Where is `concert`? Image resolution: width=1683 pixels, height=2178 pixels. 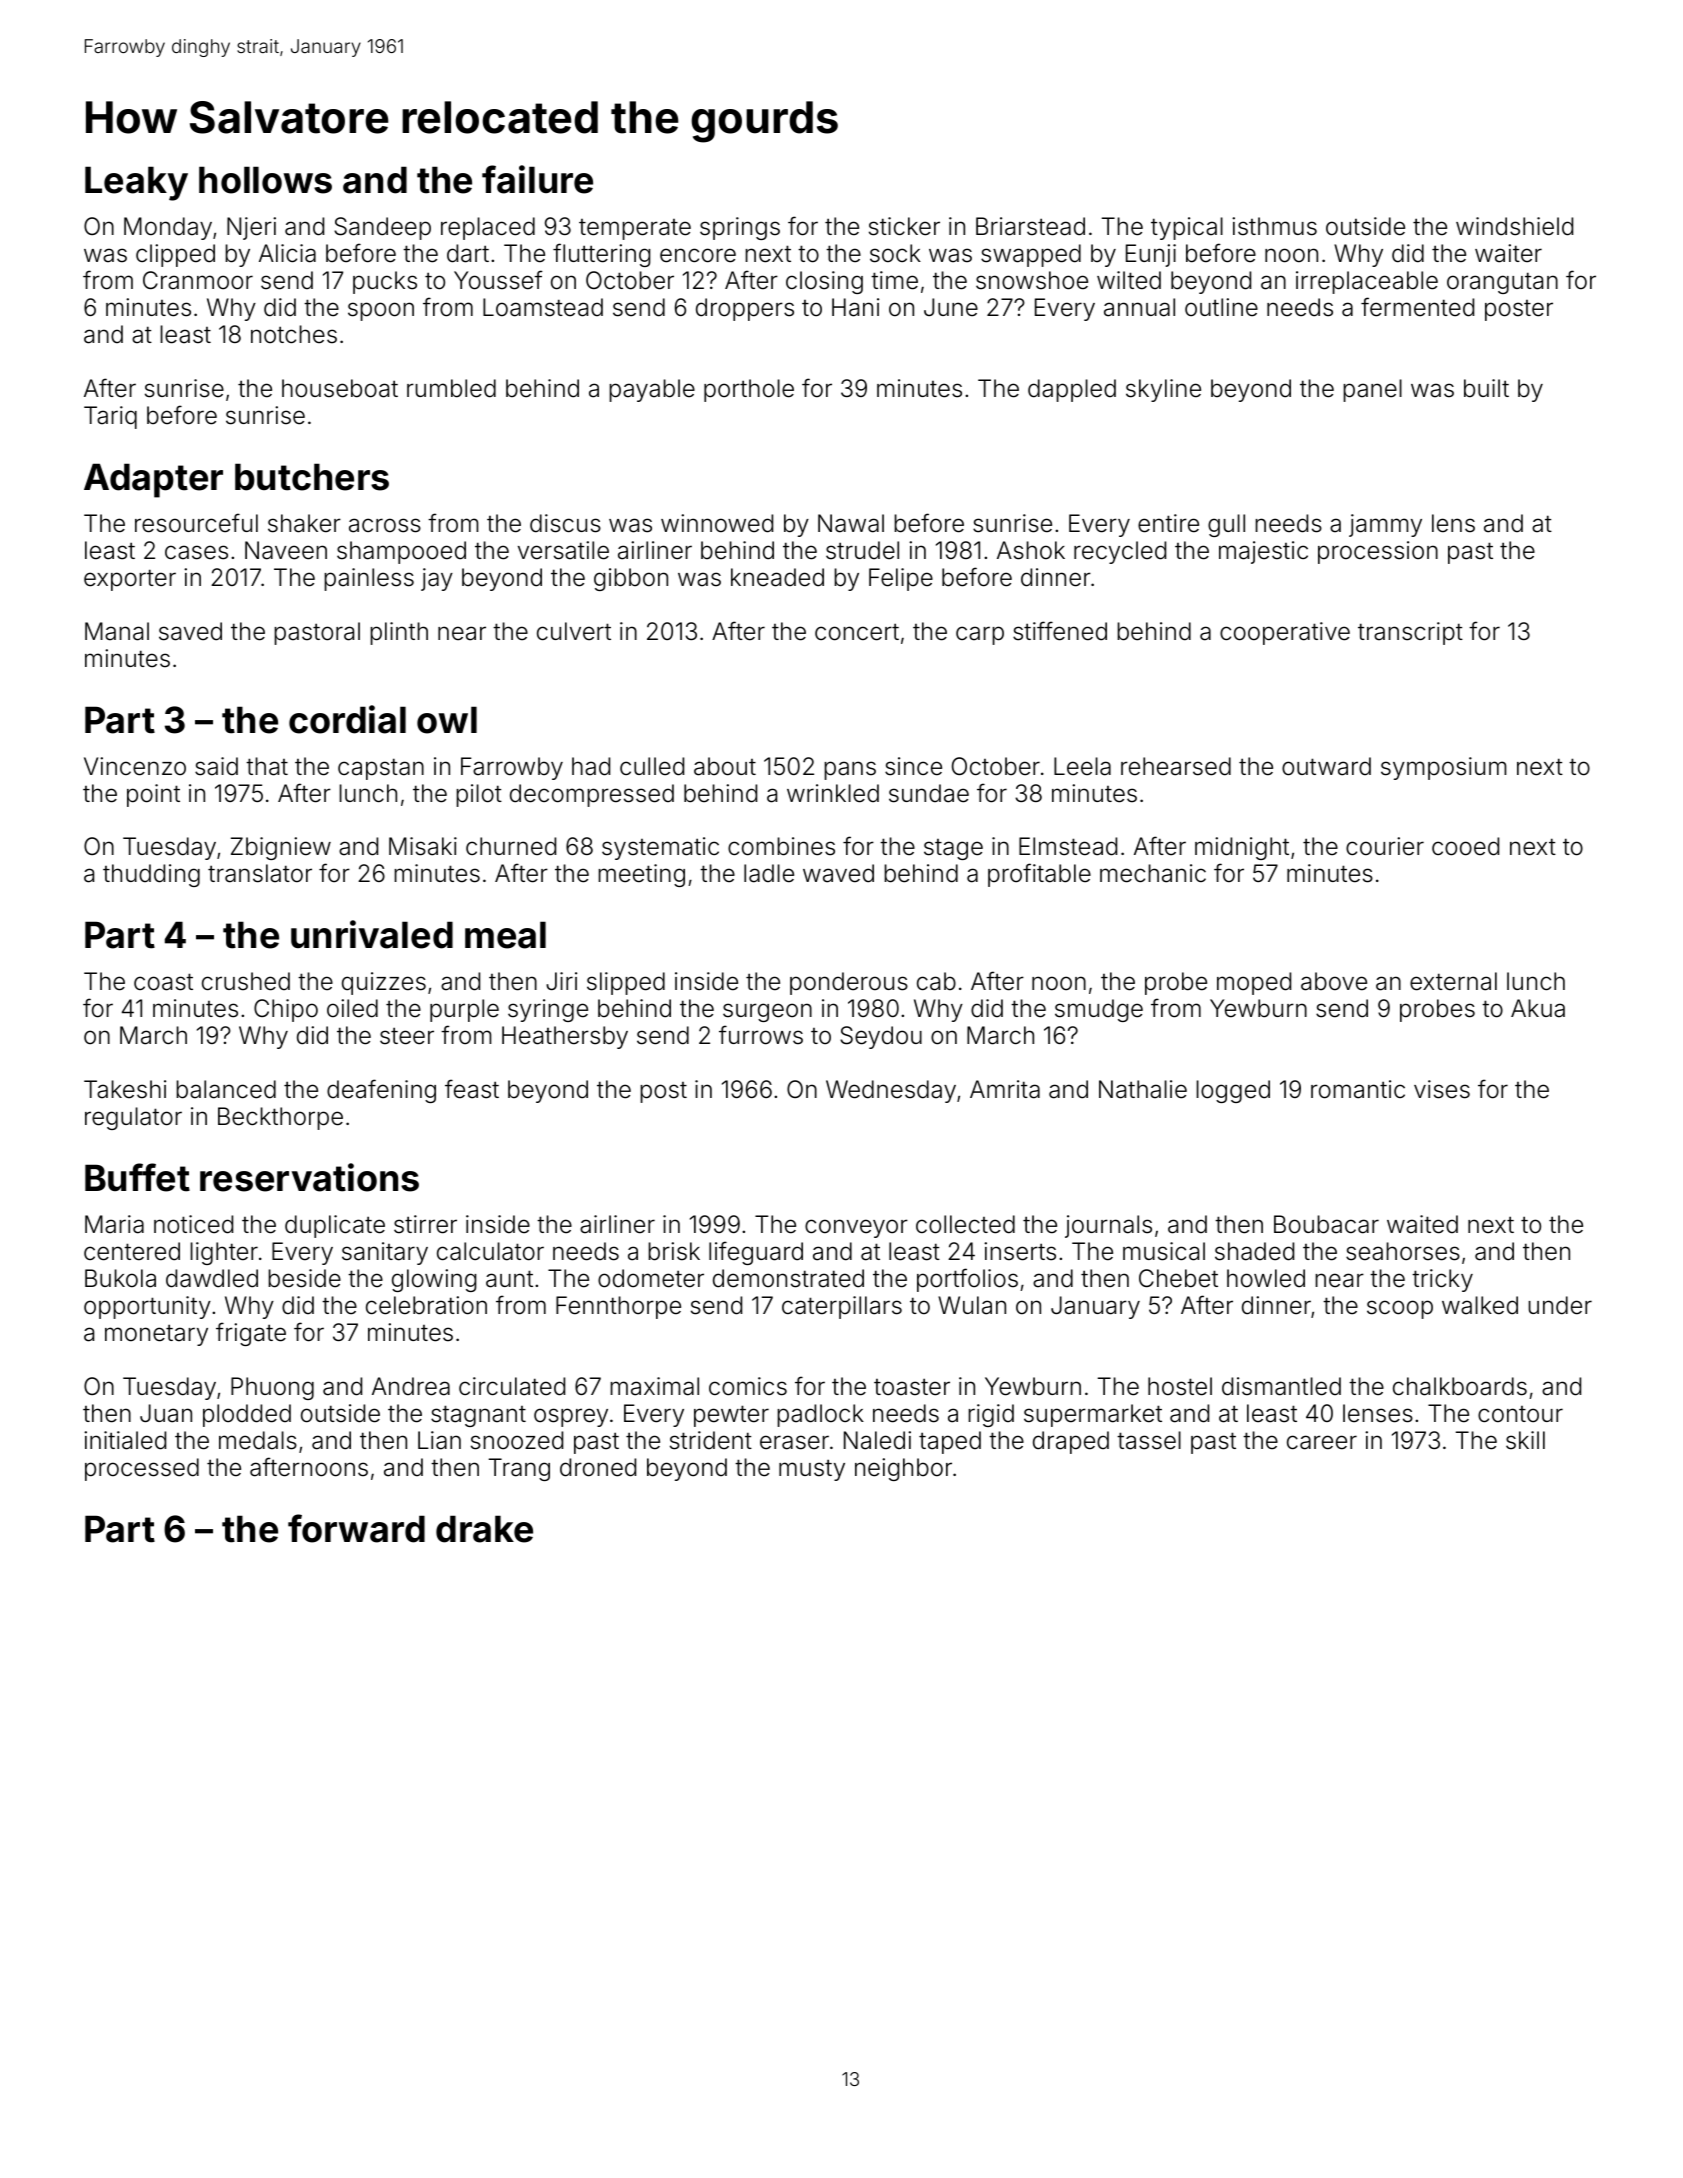 concert is located at coordinates (857, 632).
